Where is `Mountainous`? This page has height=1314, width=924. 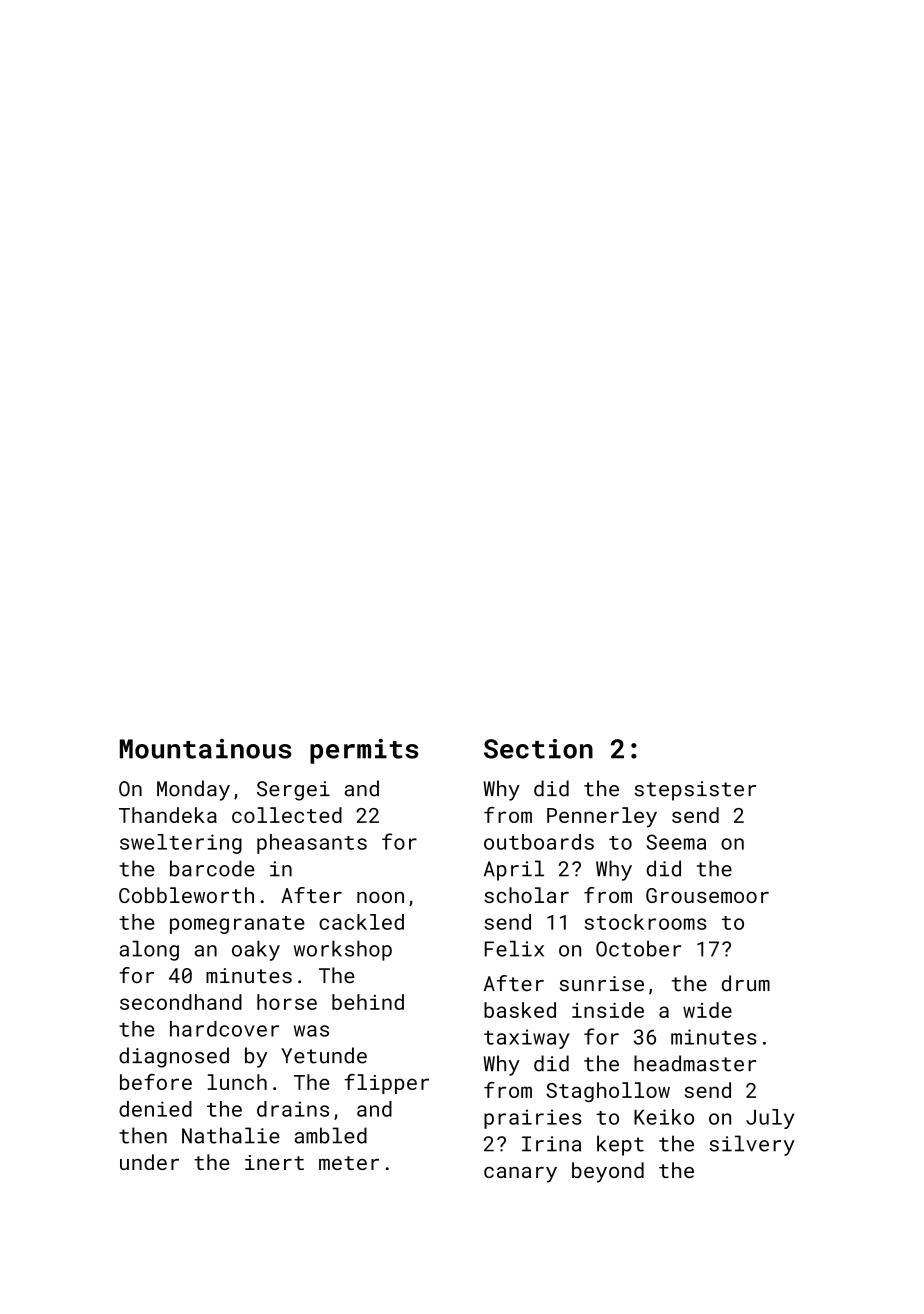
Mountainous is located at coordinates (206, 749).
